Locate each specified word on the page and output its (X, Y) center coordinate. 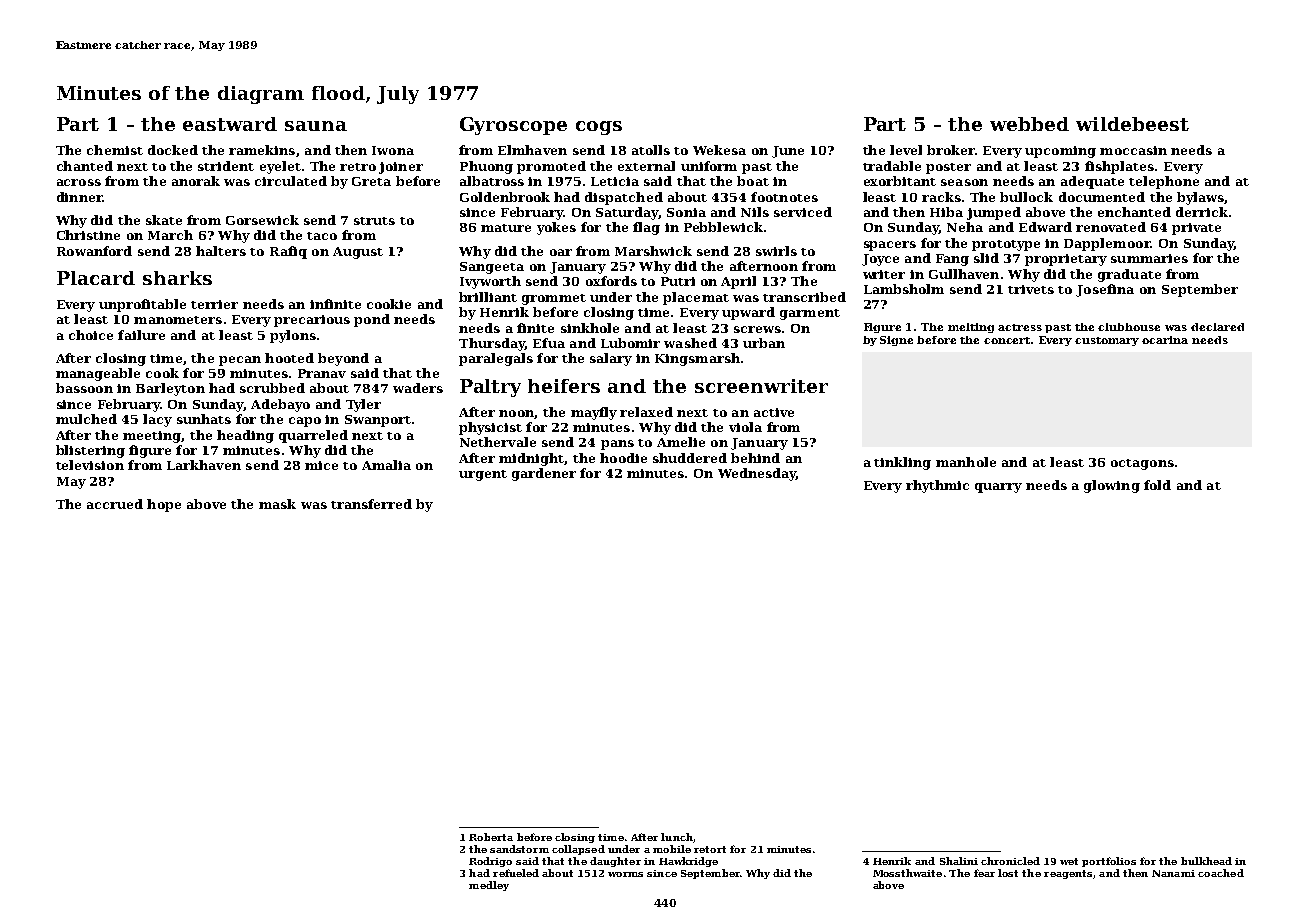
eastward (230, 124)
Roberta (491, 837)
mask (277, 504)
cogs (599, 128)
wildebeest (1132, 124)
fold (1157, 485)
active (774, 412)
